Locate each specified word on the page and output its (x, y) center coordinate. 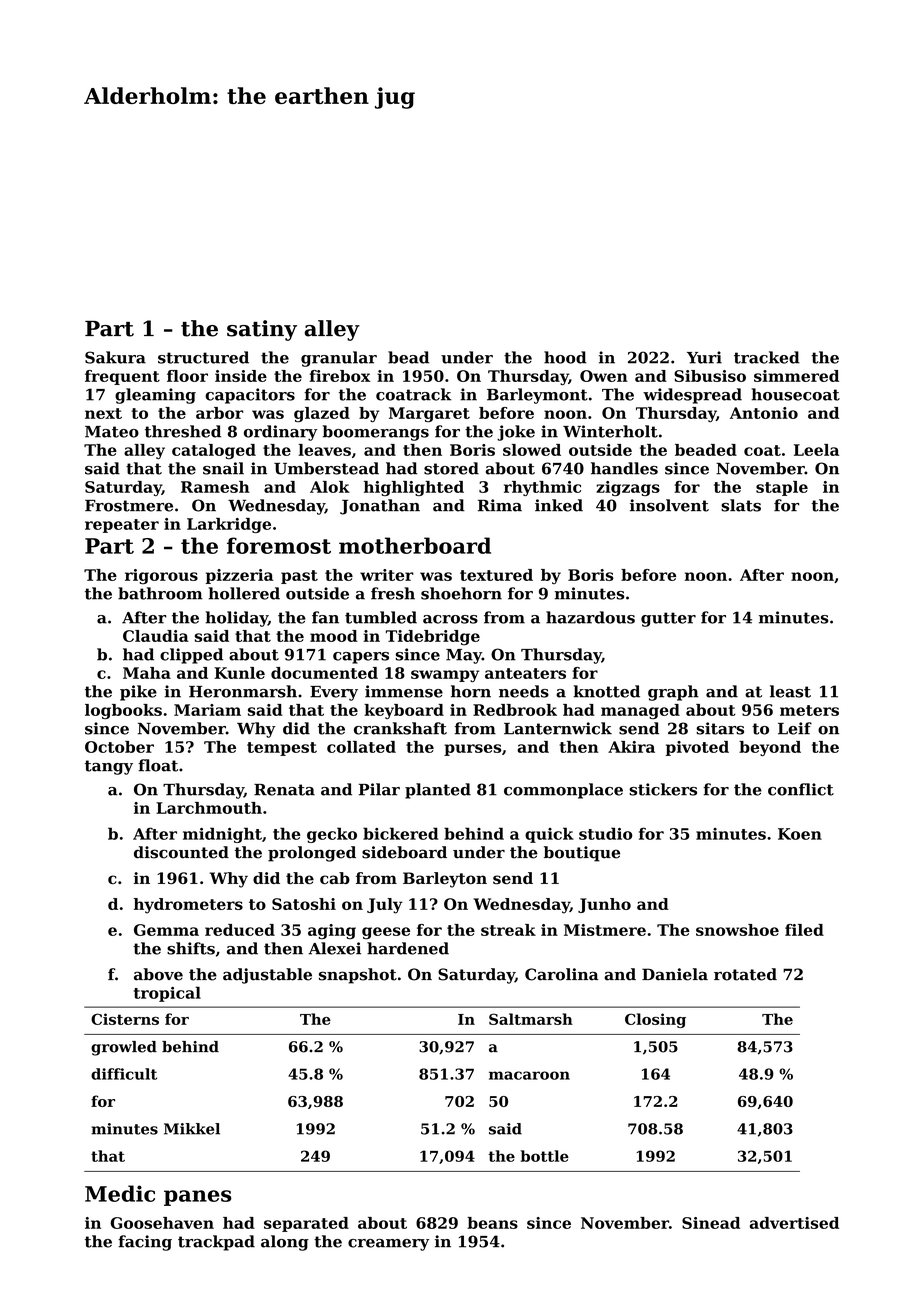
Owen (604, 376)
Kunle (239, 673)
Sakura (115, 357)
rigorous (161, 577)
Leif (795, 728)
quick (549, 835)
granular (339, 359)
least (790, 691)
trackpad (216, 1243)
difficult (124, 1074)
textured (496, 575)
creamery (388, 1245)
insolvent (669, 505)
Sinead (711, 1223)
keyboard (404, 711)
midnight (222, 835)
